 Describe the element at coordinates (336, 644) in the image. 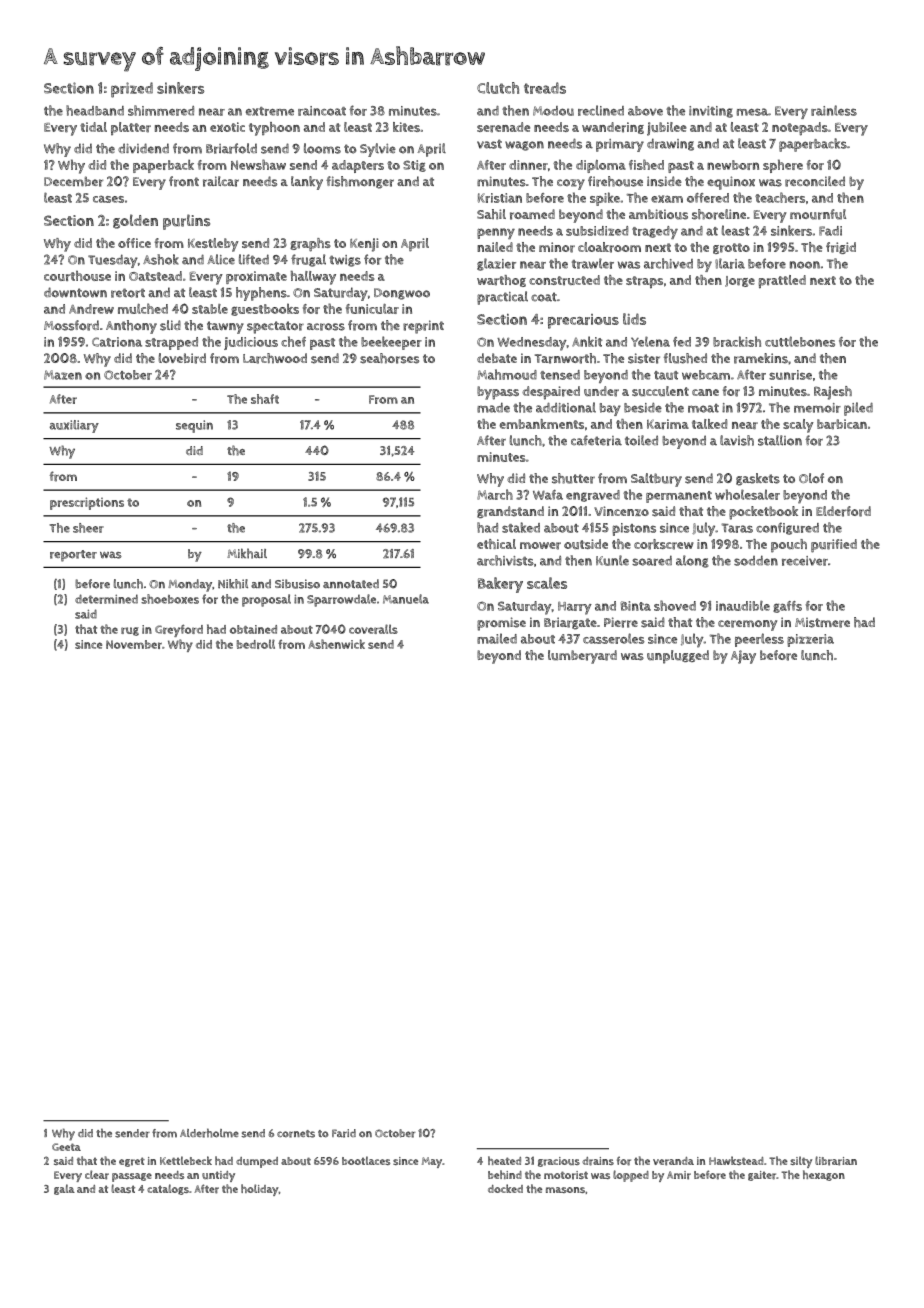

I see `Ashenwick` at that location.
